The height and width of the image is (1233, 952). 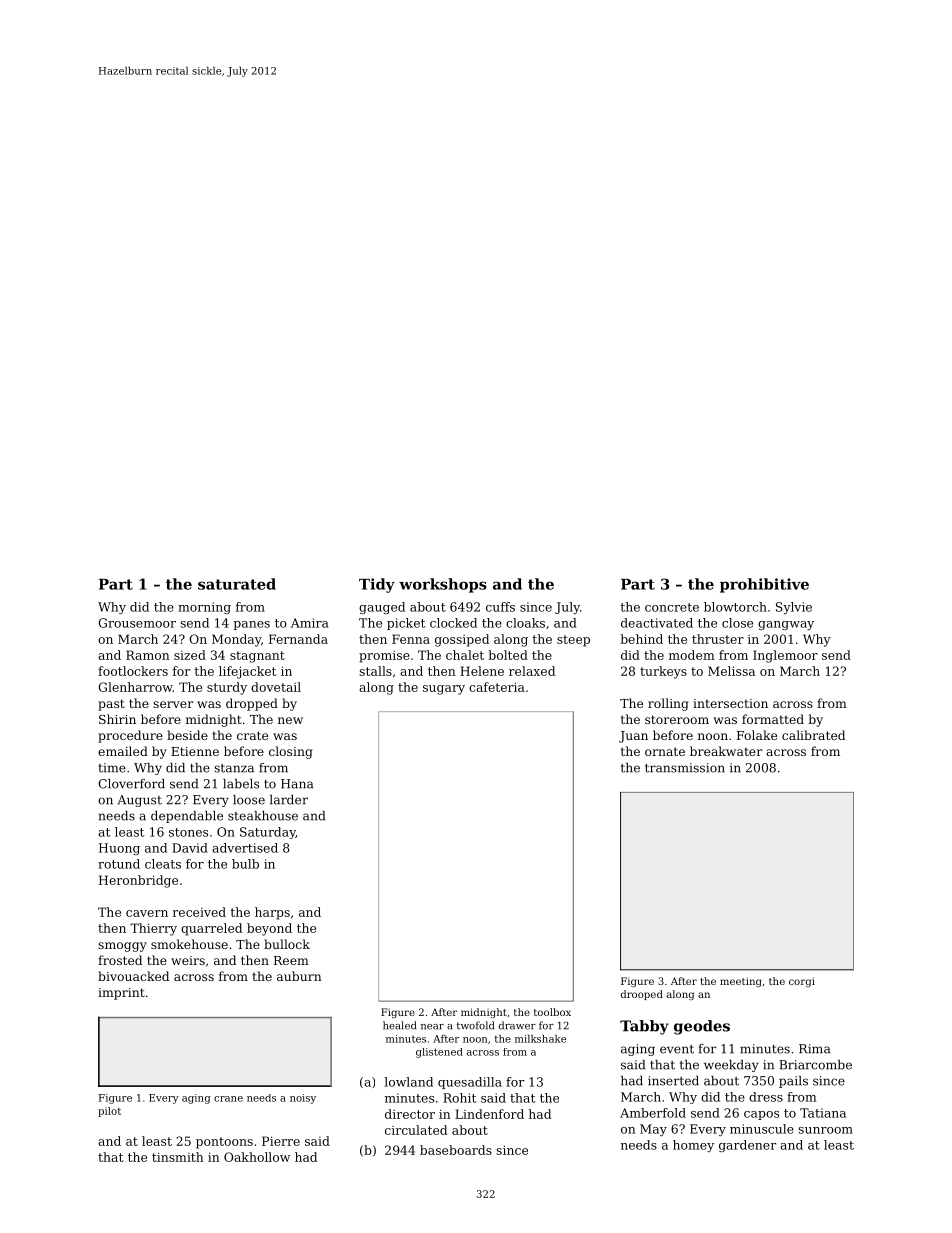 What do you see at coordinates (148, 655) in the image?
I see `Ramon` at bounding box center [148, 655].
